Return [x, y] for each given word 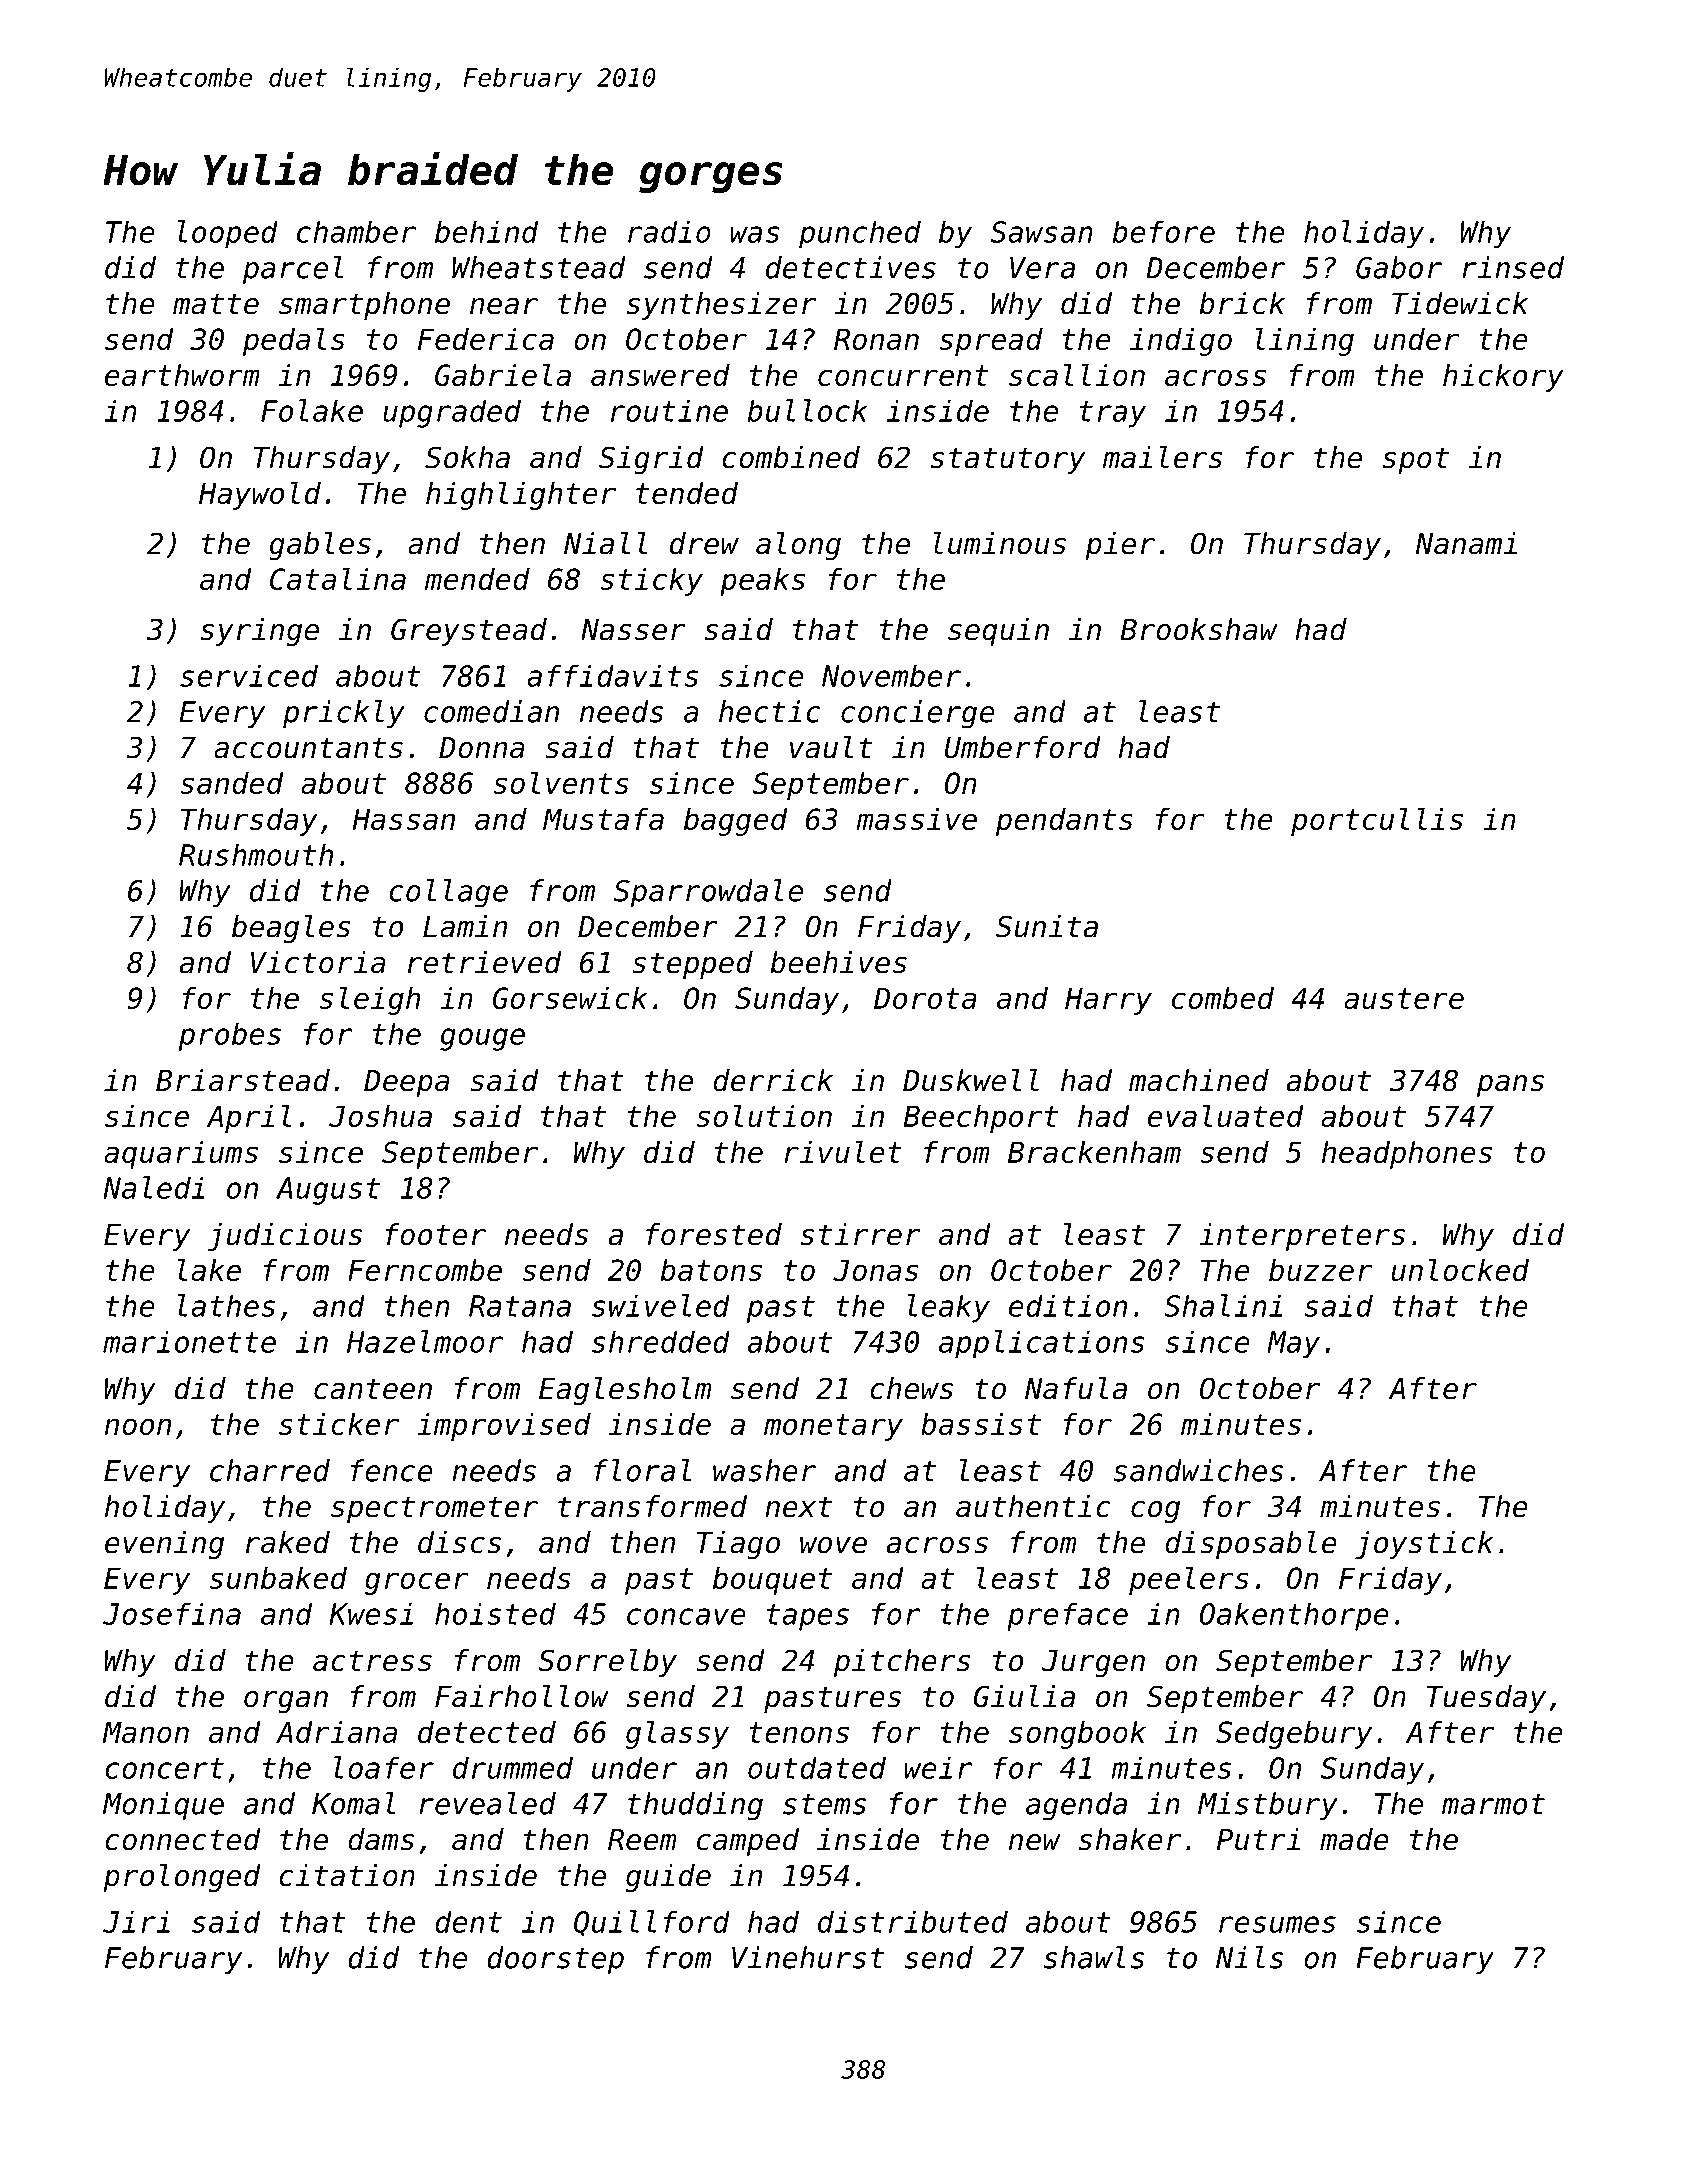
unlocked [1460, 1269]
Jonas [875, 1270]
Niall [605, 543]
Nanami [1466, 543]
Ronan [876, 339]
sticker [339, 1424]
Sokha [467, 457]
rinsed [1513, 267]
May [1293, 1344]
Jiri [136, 1921]
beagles [291, 929]
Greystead [469, 632]
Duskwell [971, 1080]
